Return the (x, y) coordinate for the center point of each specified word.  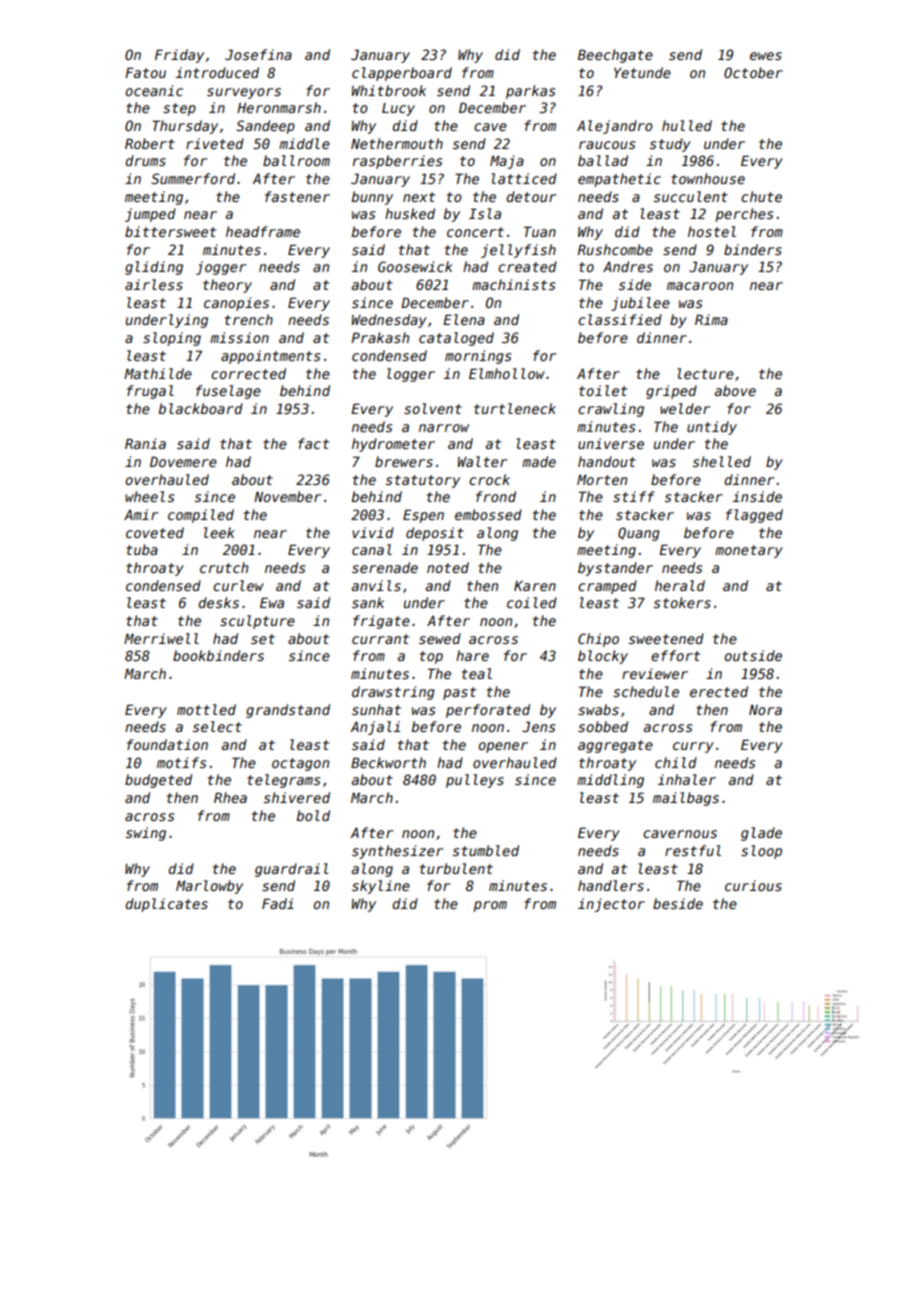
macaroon (700, 286)
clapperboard (402, 74)
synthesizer (397, 852)
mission (239, 337)
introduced (217, 72)
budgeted (158, 781)
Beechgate (615, 56)
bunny (372, 198)
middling (610, 781)
